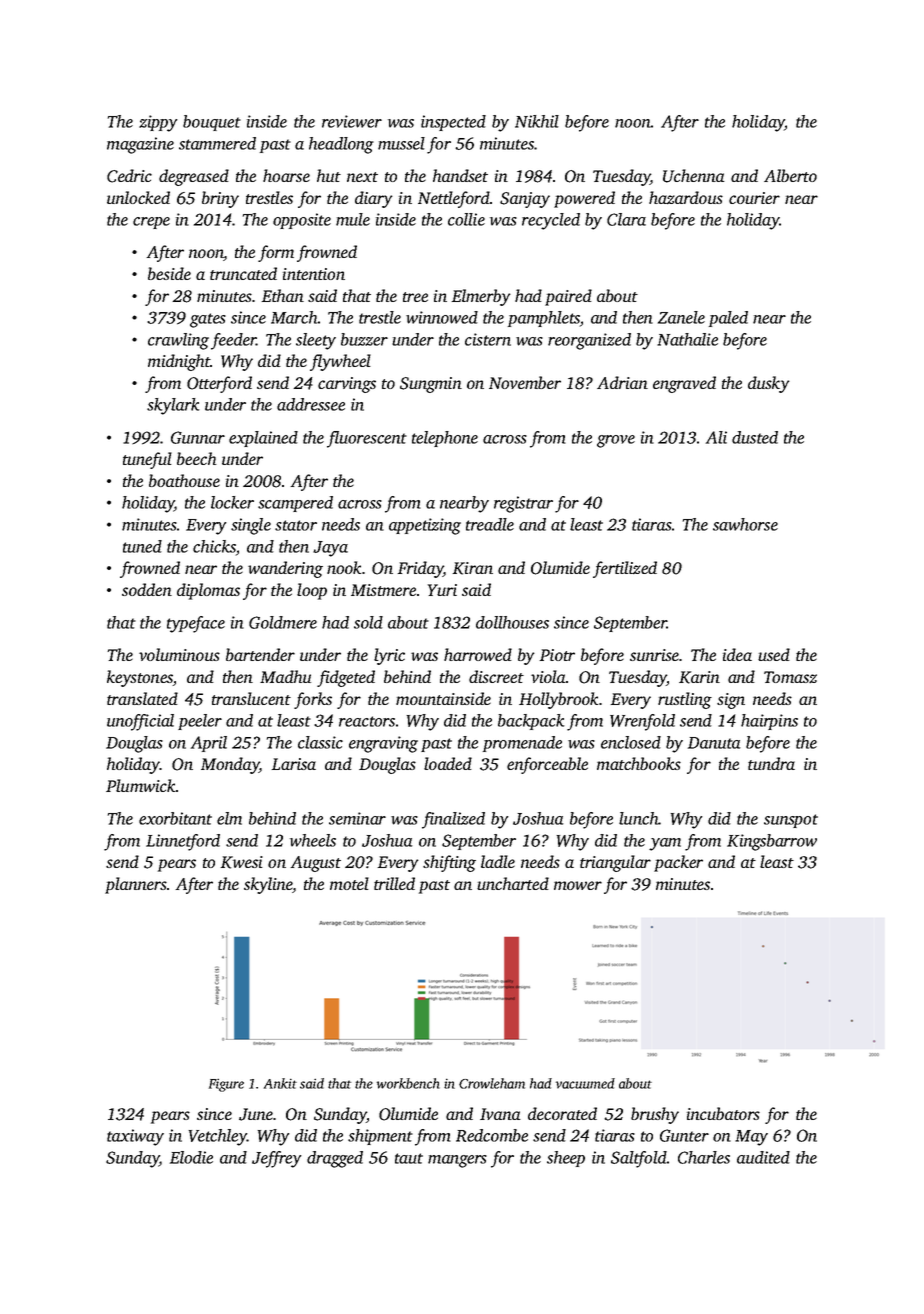  Describe the element at coordinates (714, 743) in the screenshot. I see `Danuta` at that location.
